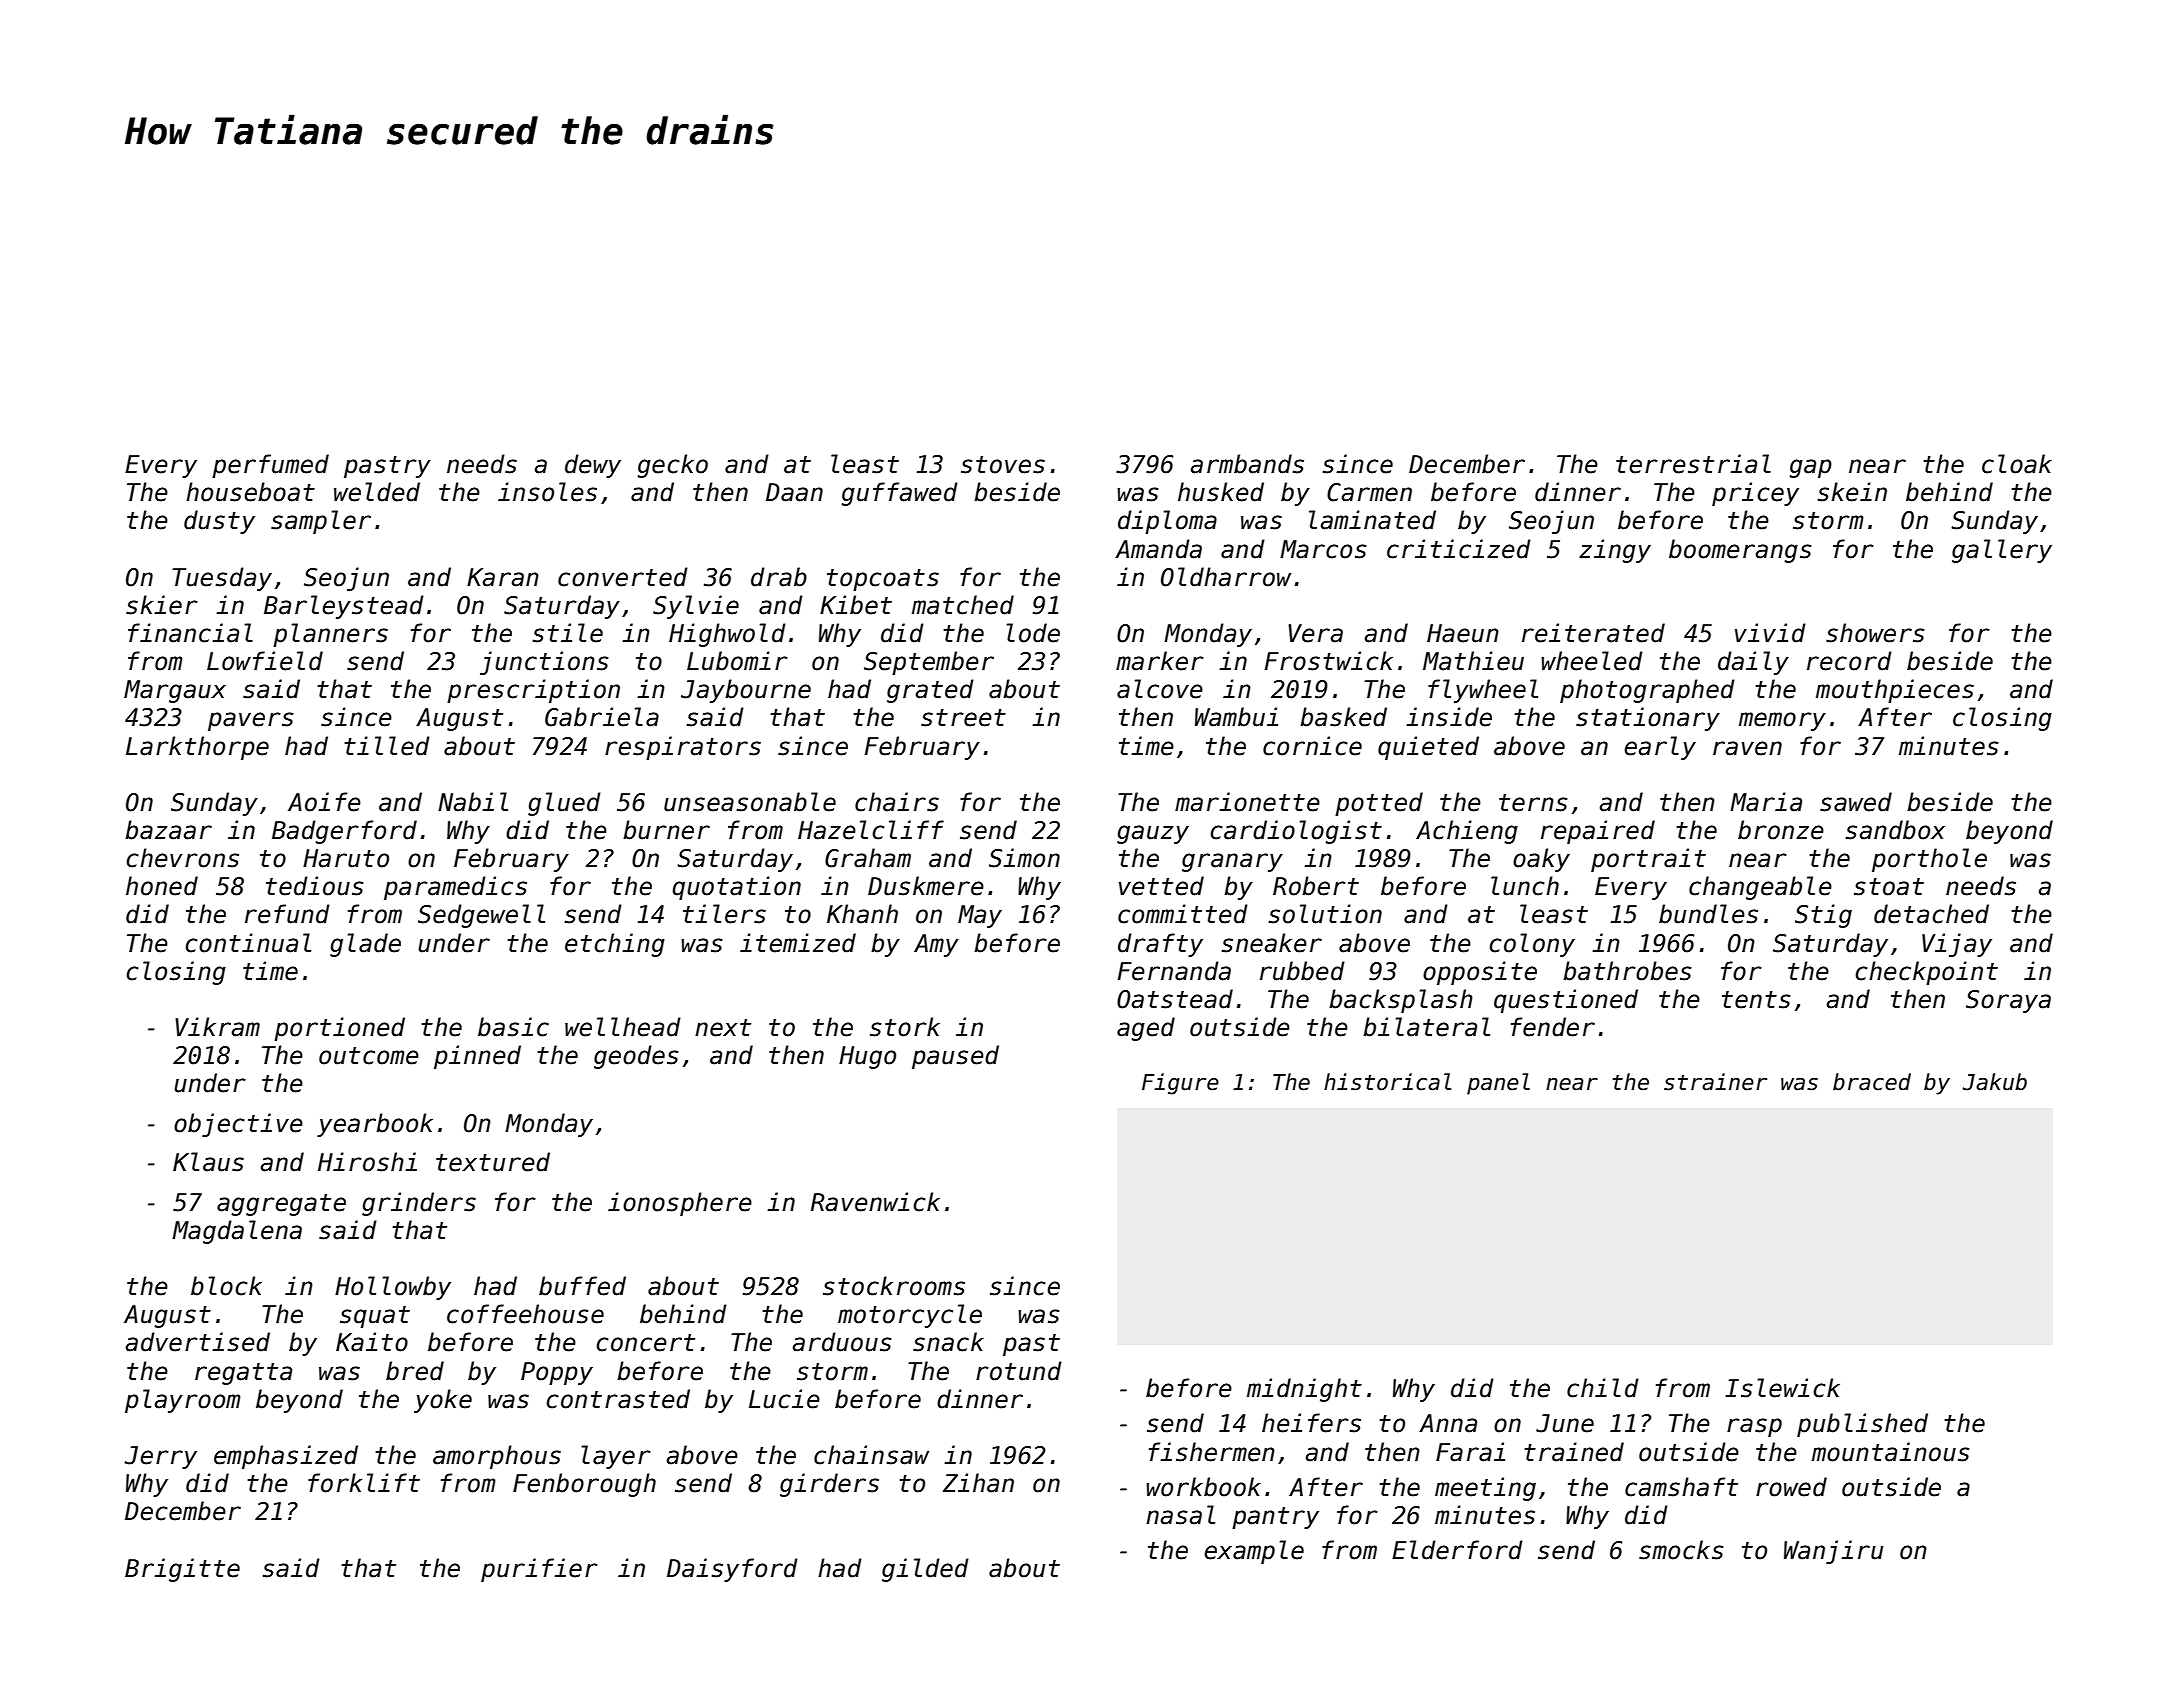 This document has height=1683, width=2178. I want to click on child, so click(1603, 1388).
